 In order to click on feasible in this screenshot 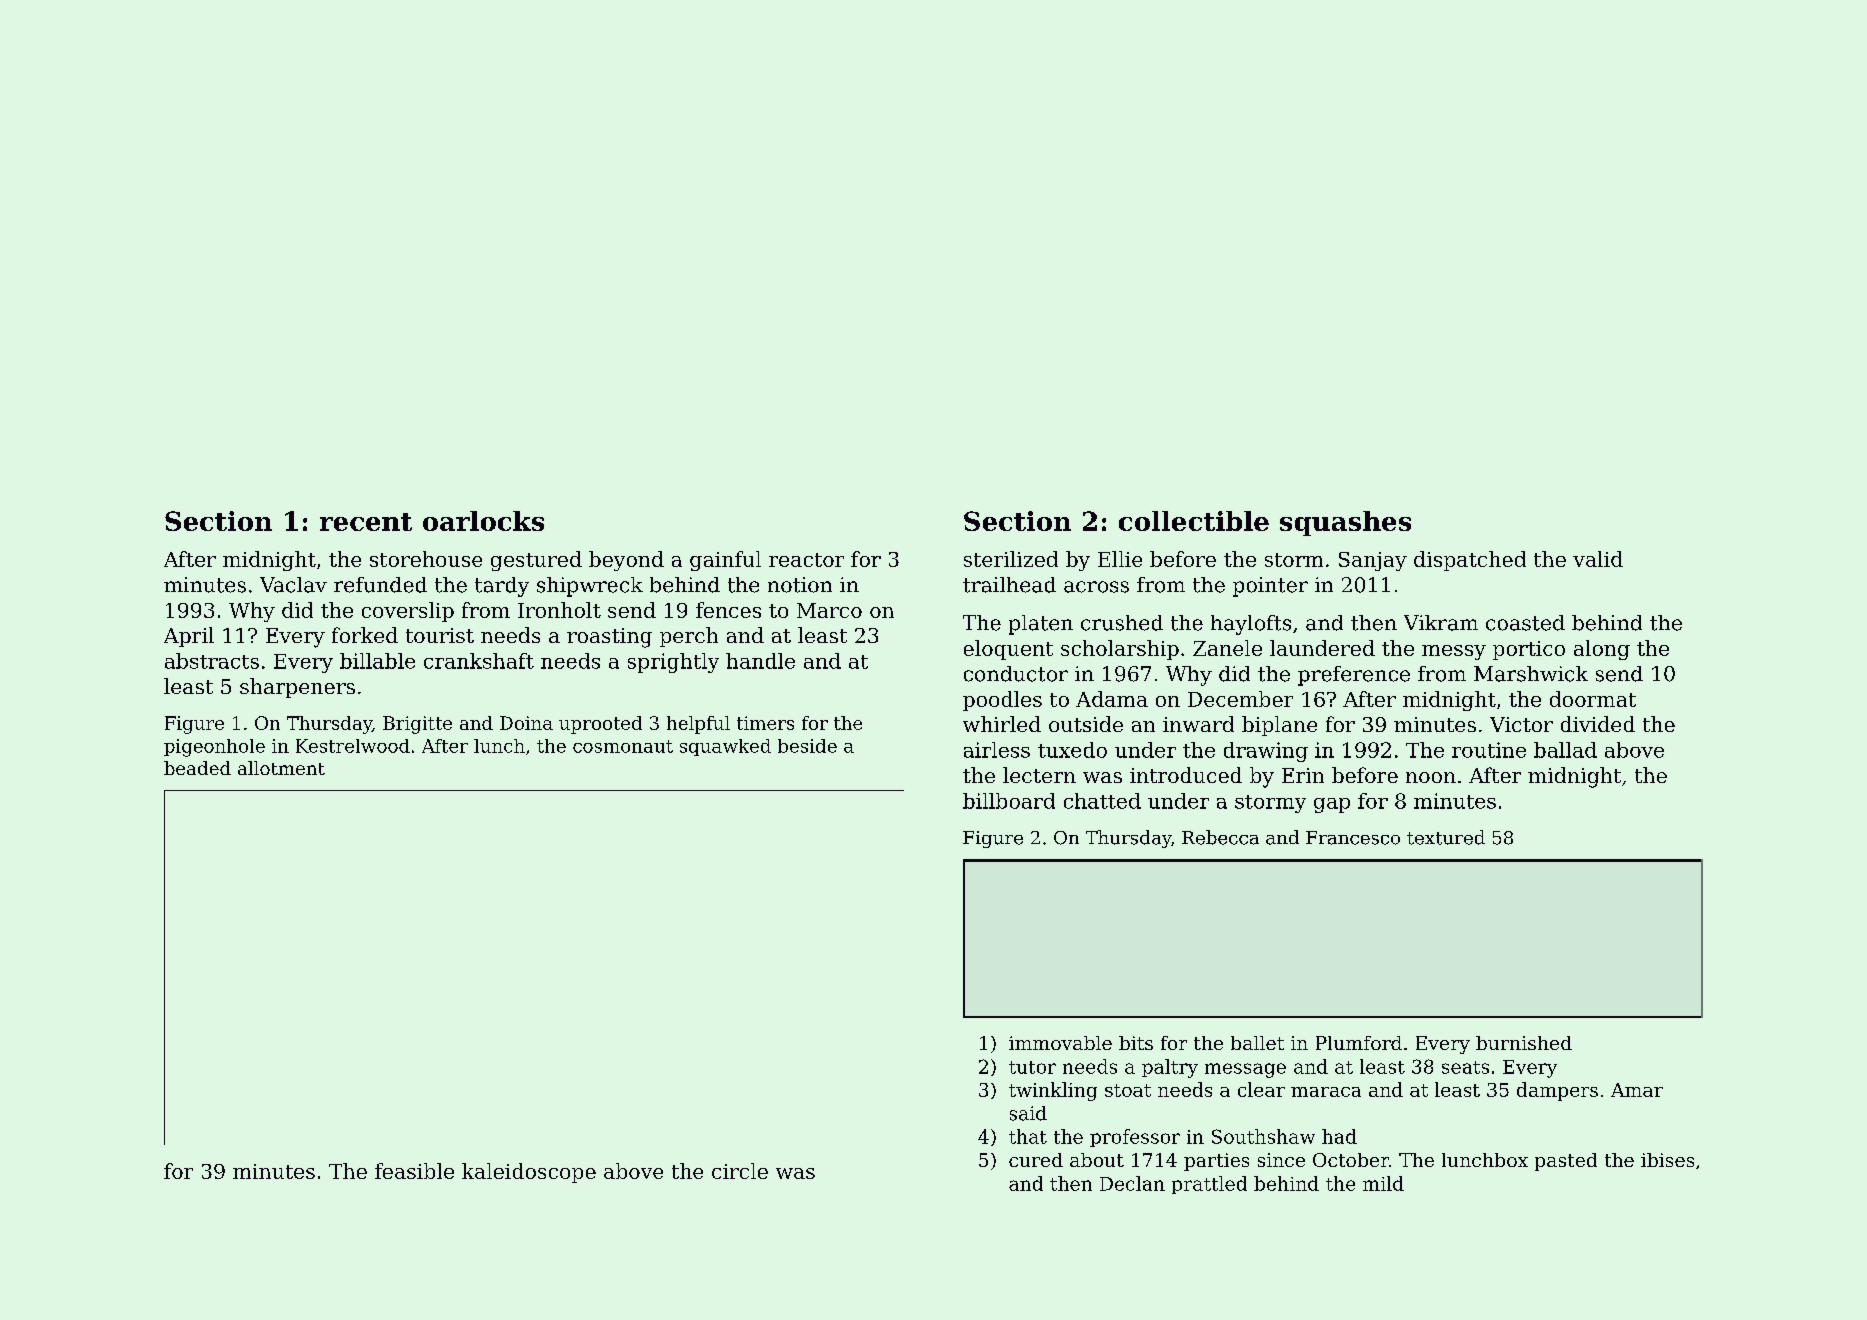, I will do `click(414, 1171)`.
